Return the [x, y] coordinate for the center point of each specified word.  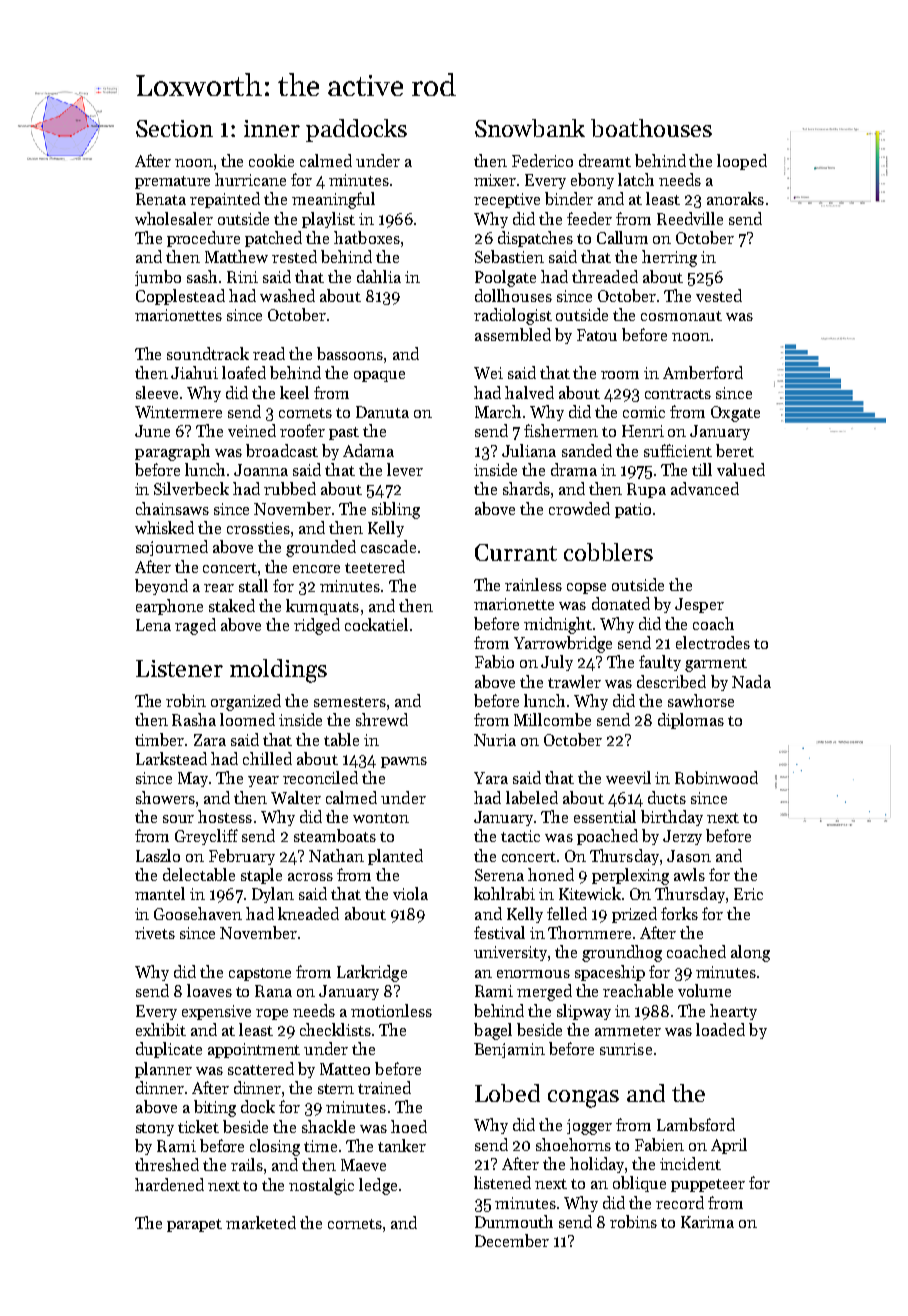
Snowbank [530, 128]
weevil [628, 777]
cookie [271, 160]
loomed [247, 719]
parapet [194, 1225]
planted [395, 857]
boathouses [651, 128]
